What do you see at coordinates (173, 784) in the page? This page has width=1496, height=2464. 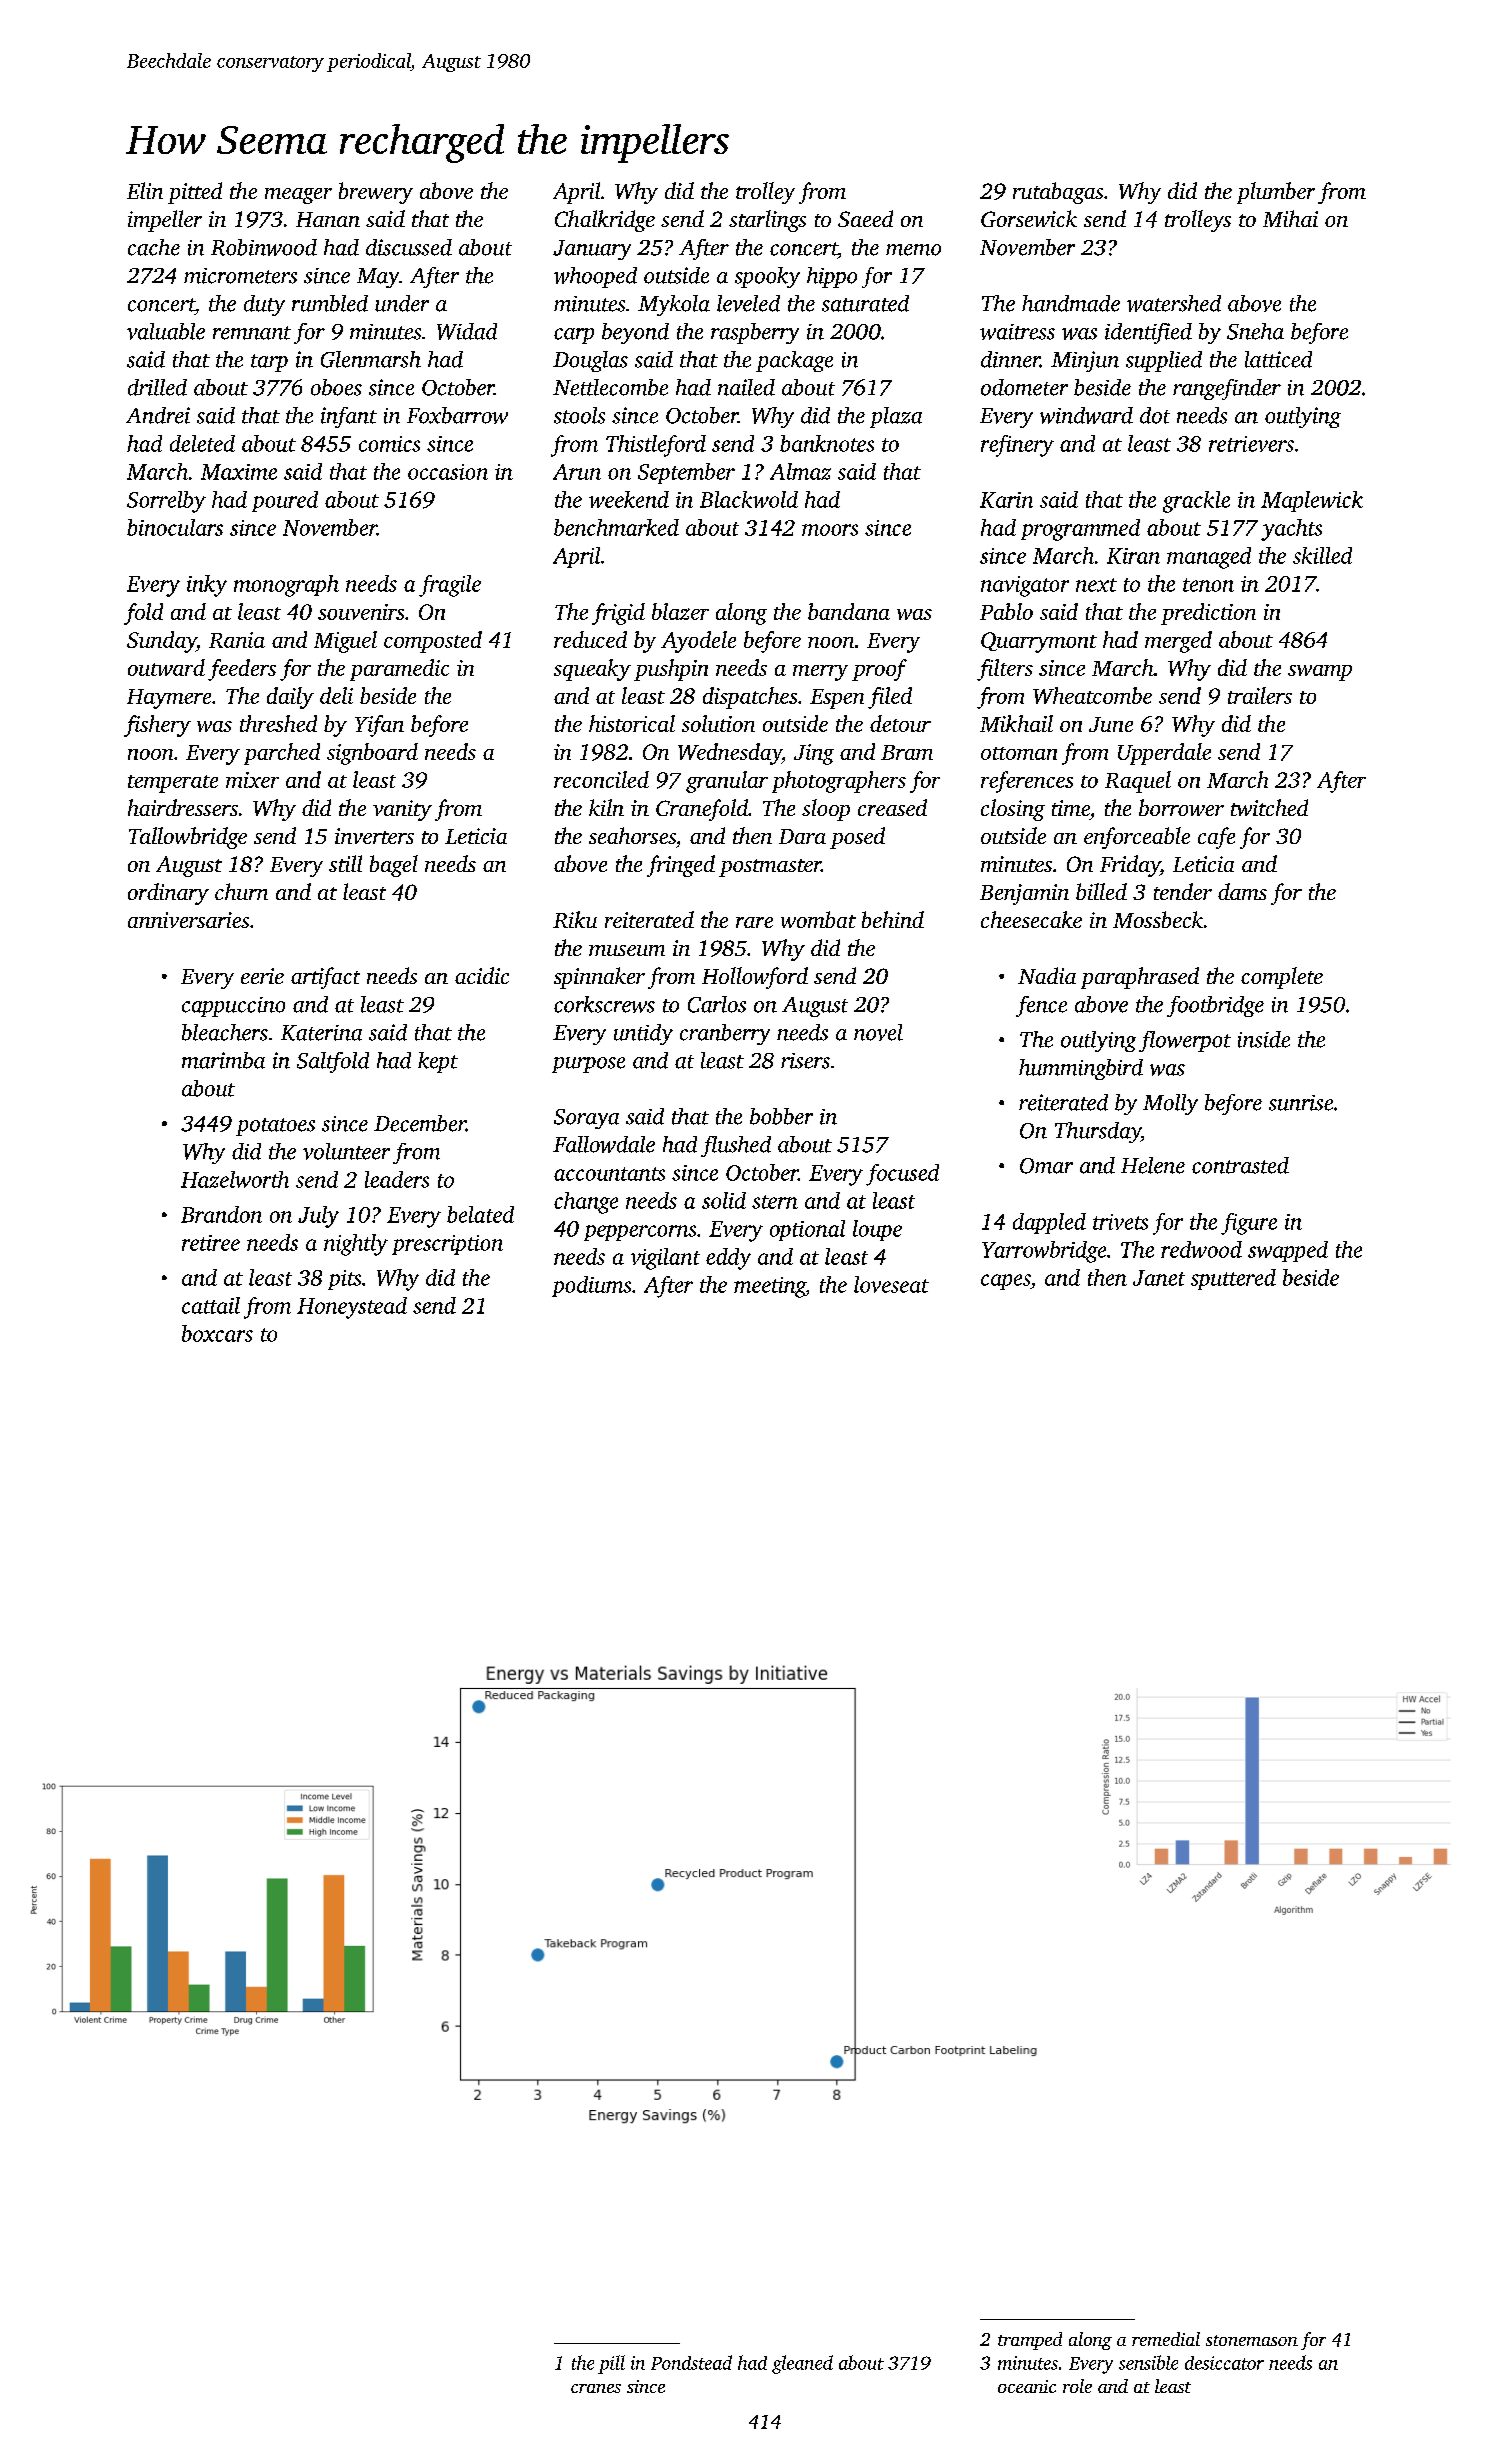 I see `temperate` at bounding box center [173, 784].
